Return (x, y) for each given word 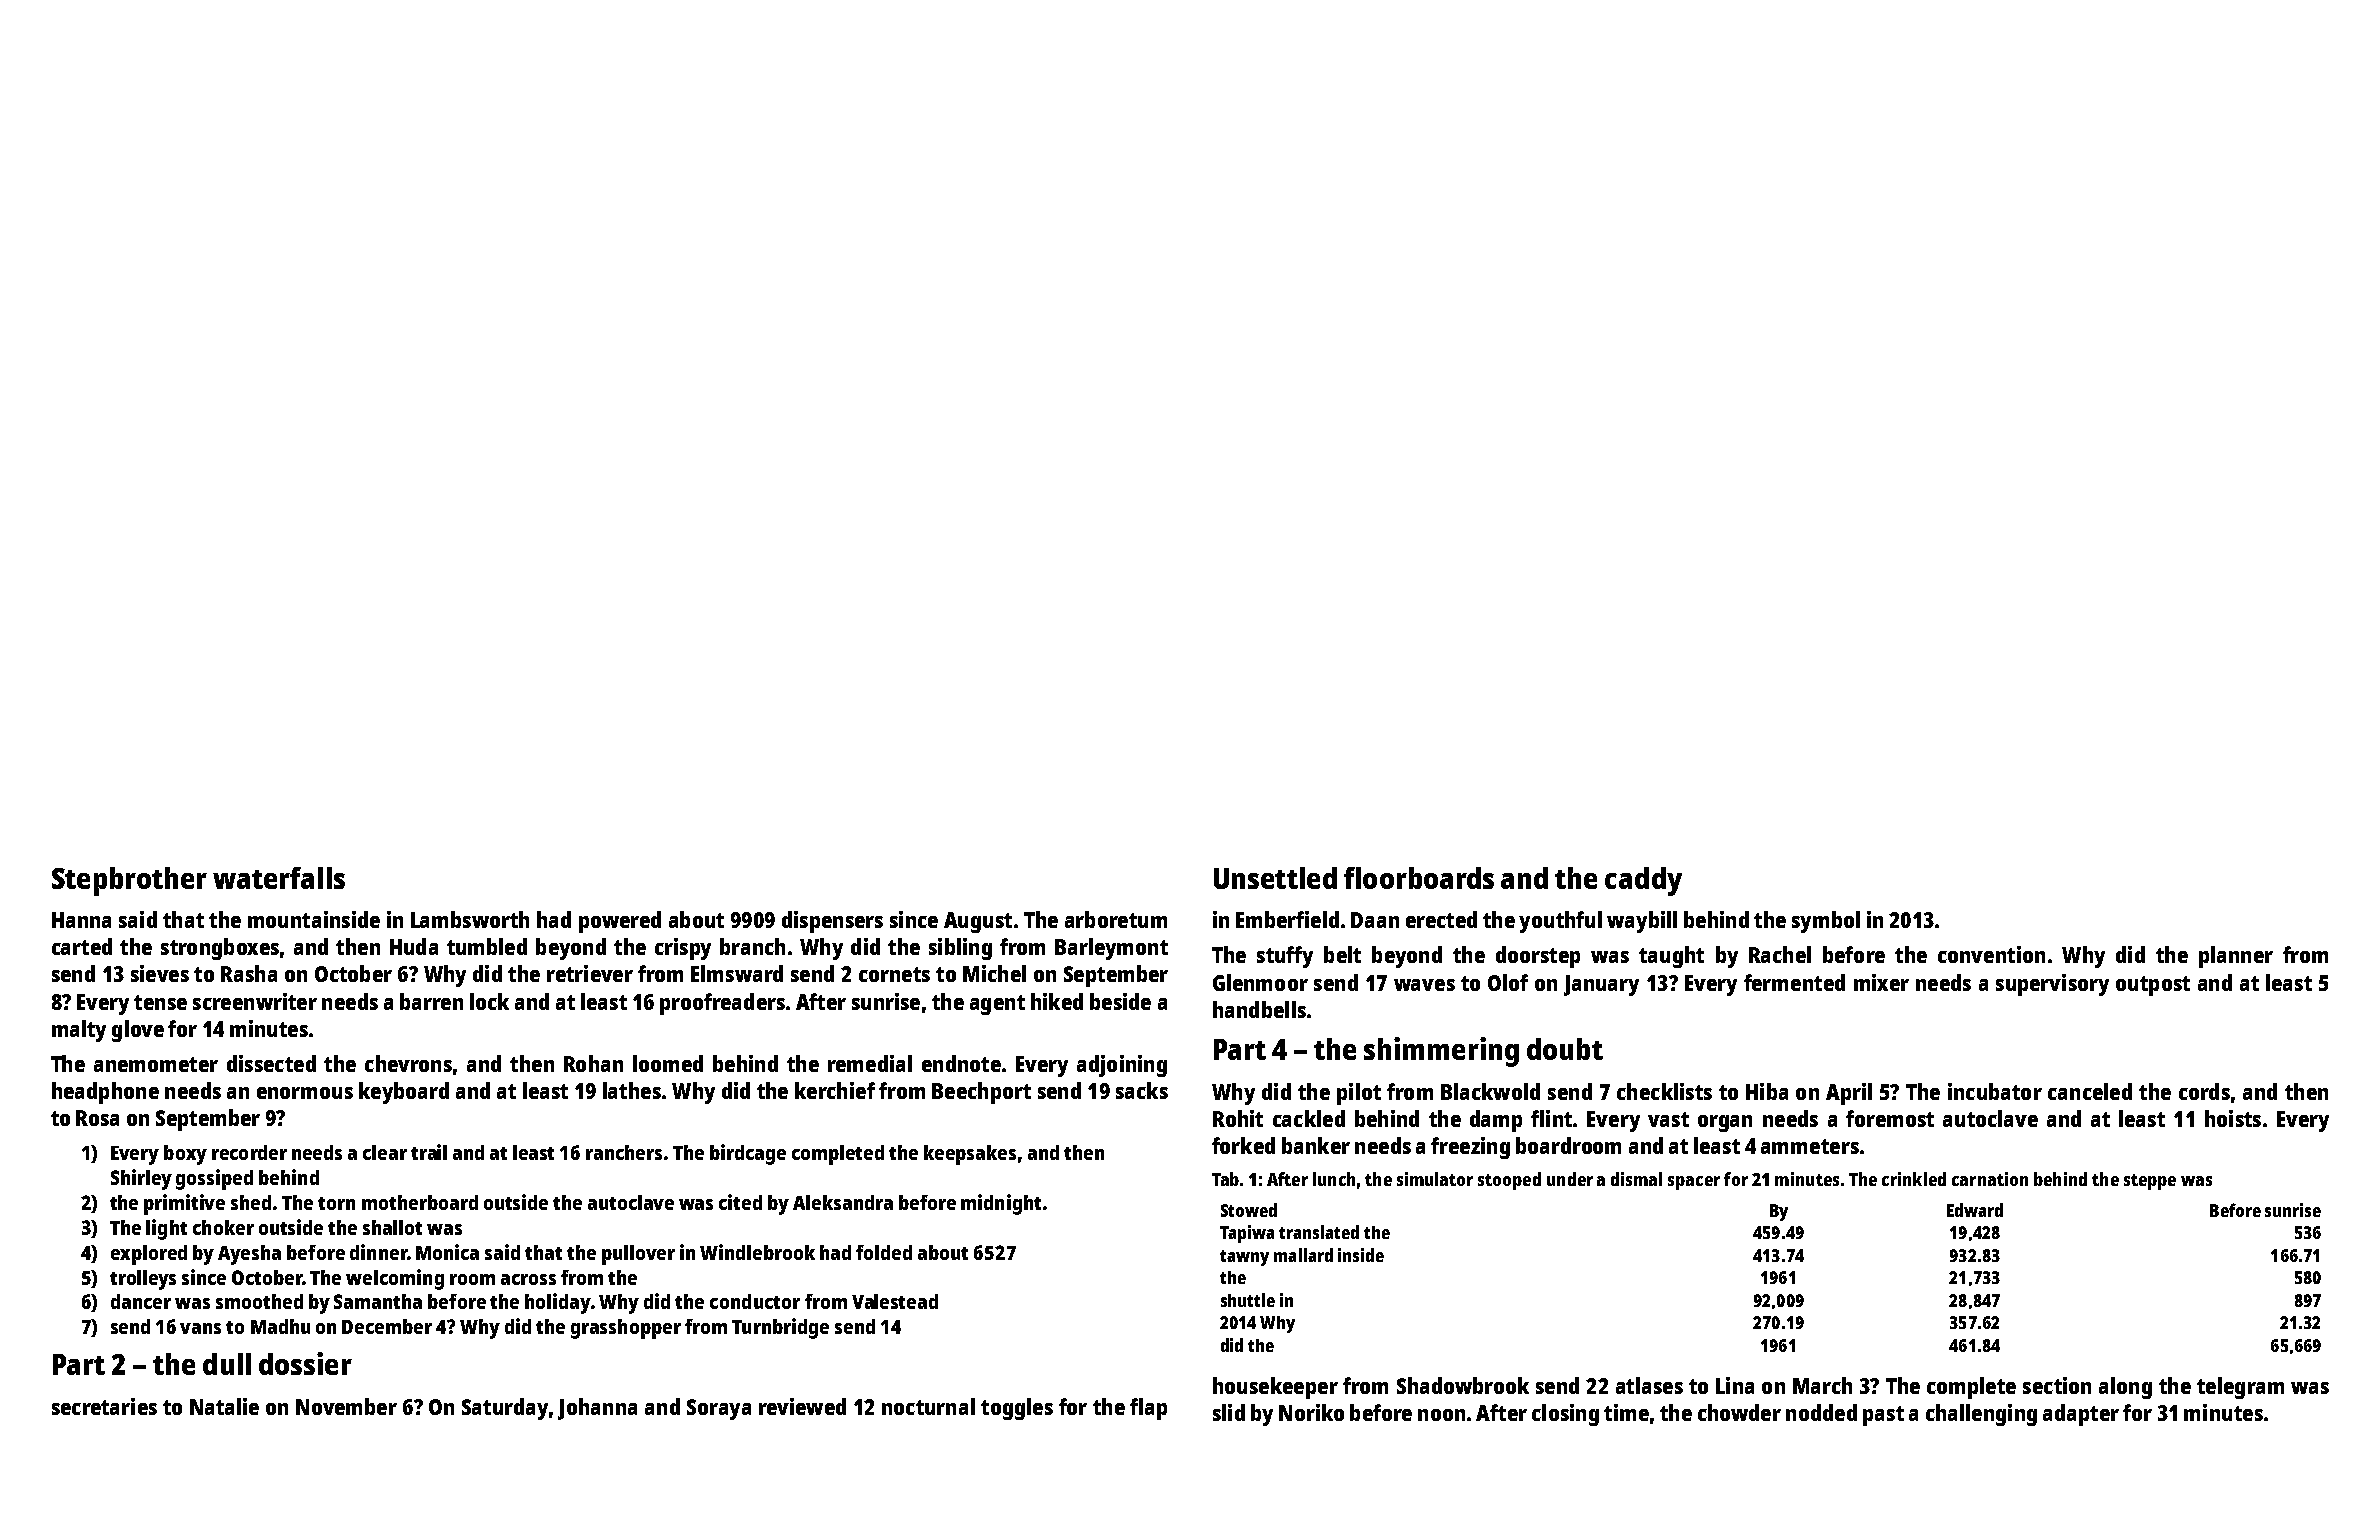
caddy (1643, 881)
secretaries (104, 1406)
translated (1319, 1232)
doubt (1565, 1049)
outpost (2153, 986)
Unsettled (1275, 878)
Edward (1975, 1210)
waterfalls (279, 878)
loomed (668, 1063)
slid (1229, 1412)
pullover (638, 1255)
